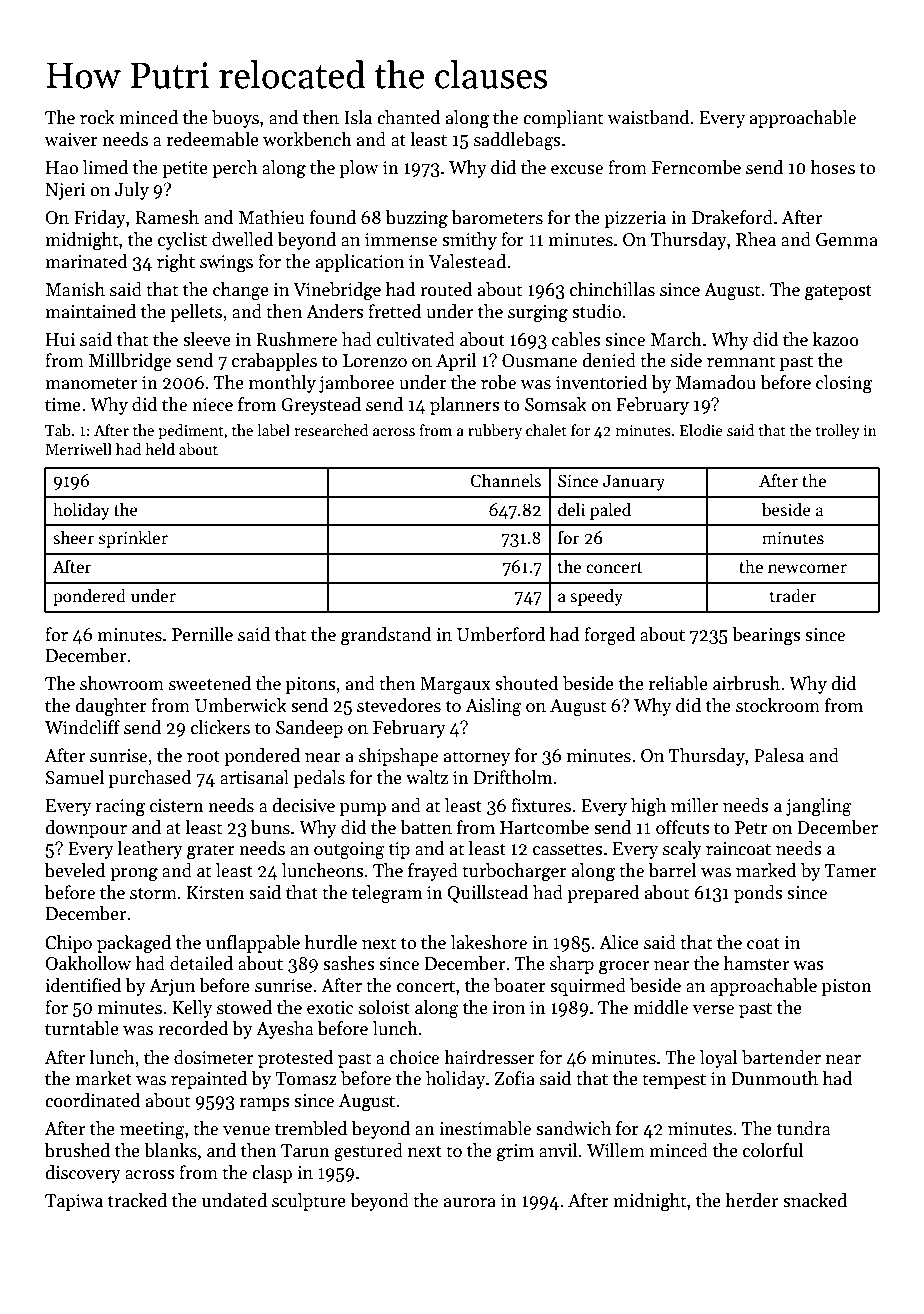 The image size is (924, 1314). Describe the element at coordinates (778, 705) in the document. I see `stockroom` at that location.
